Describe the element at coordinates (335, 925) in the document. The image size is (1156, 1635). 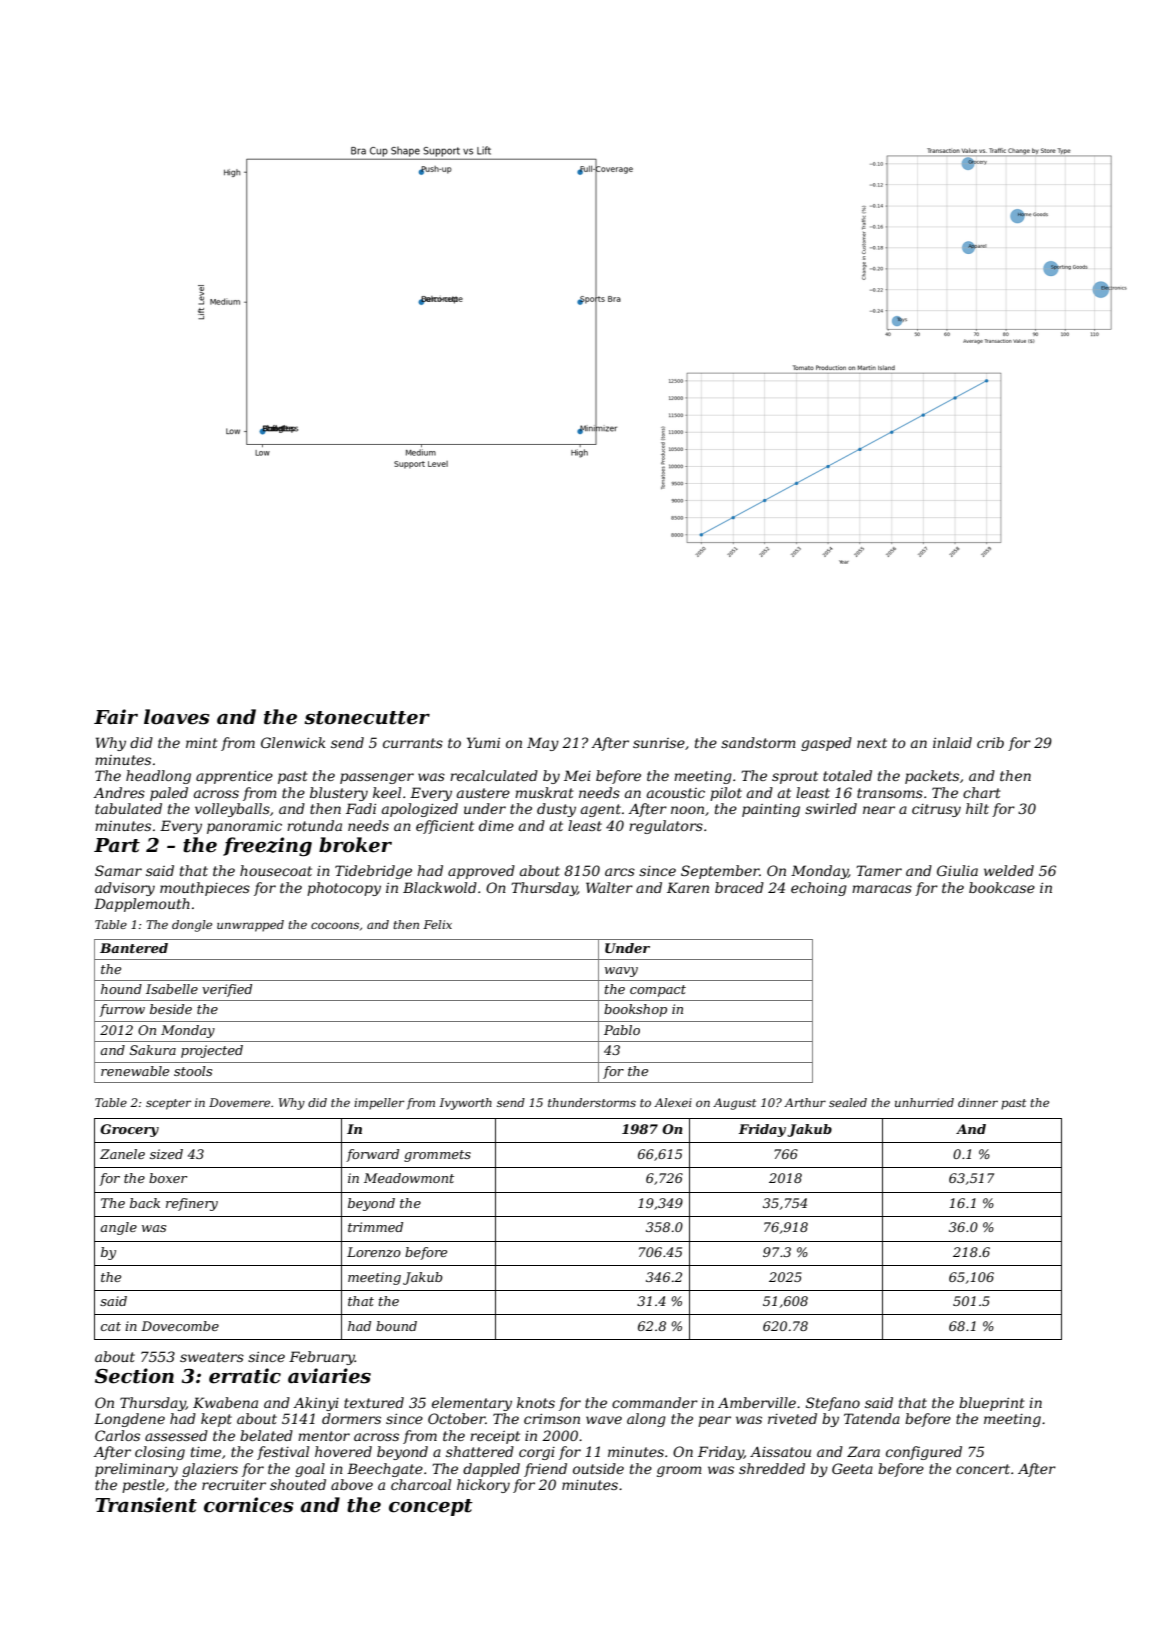
I see `cocoons` at that location.
